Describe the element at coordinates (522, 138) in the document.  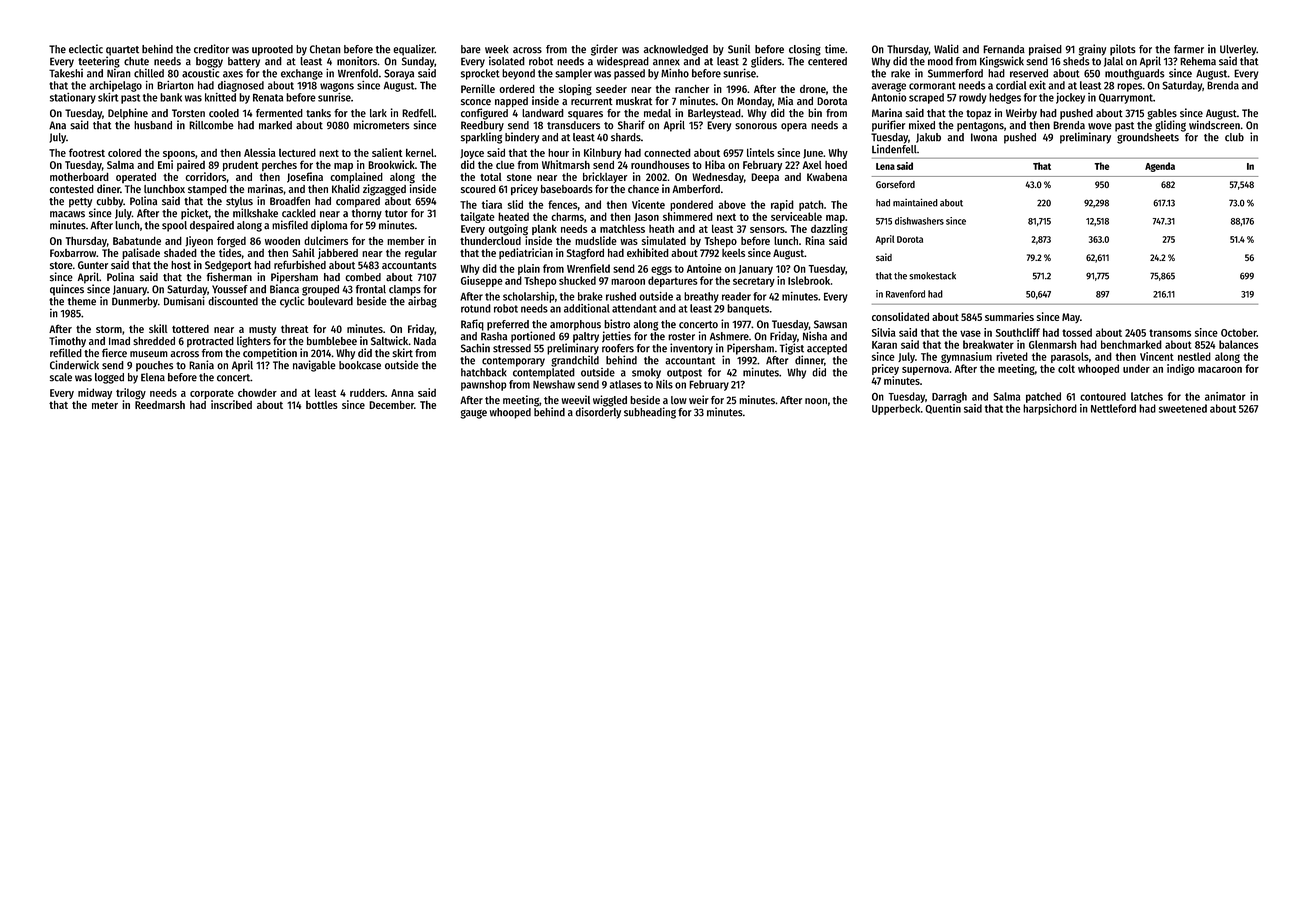
I see `bindery` at that location.
